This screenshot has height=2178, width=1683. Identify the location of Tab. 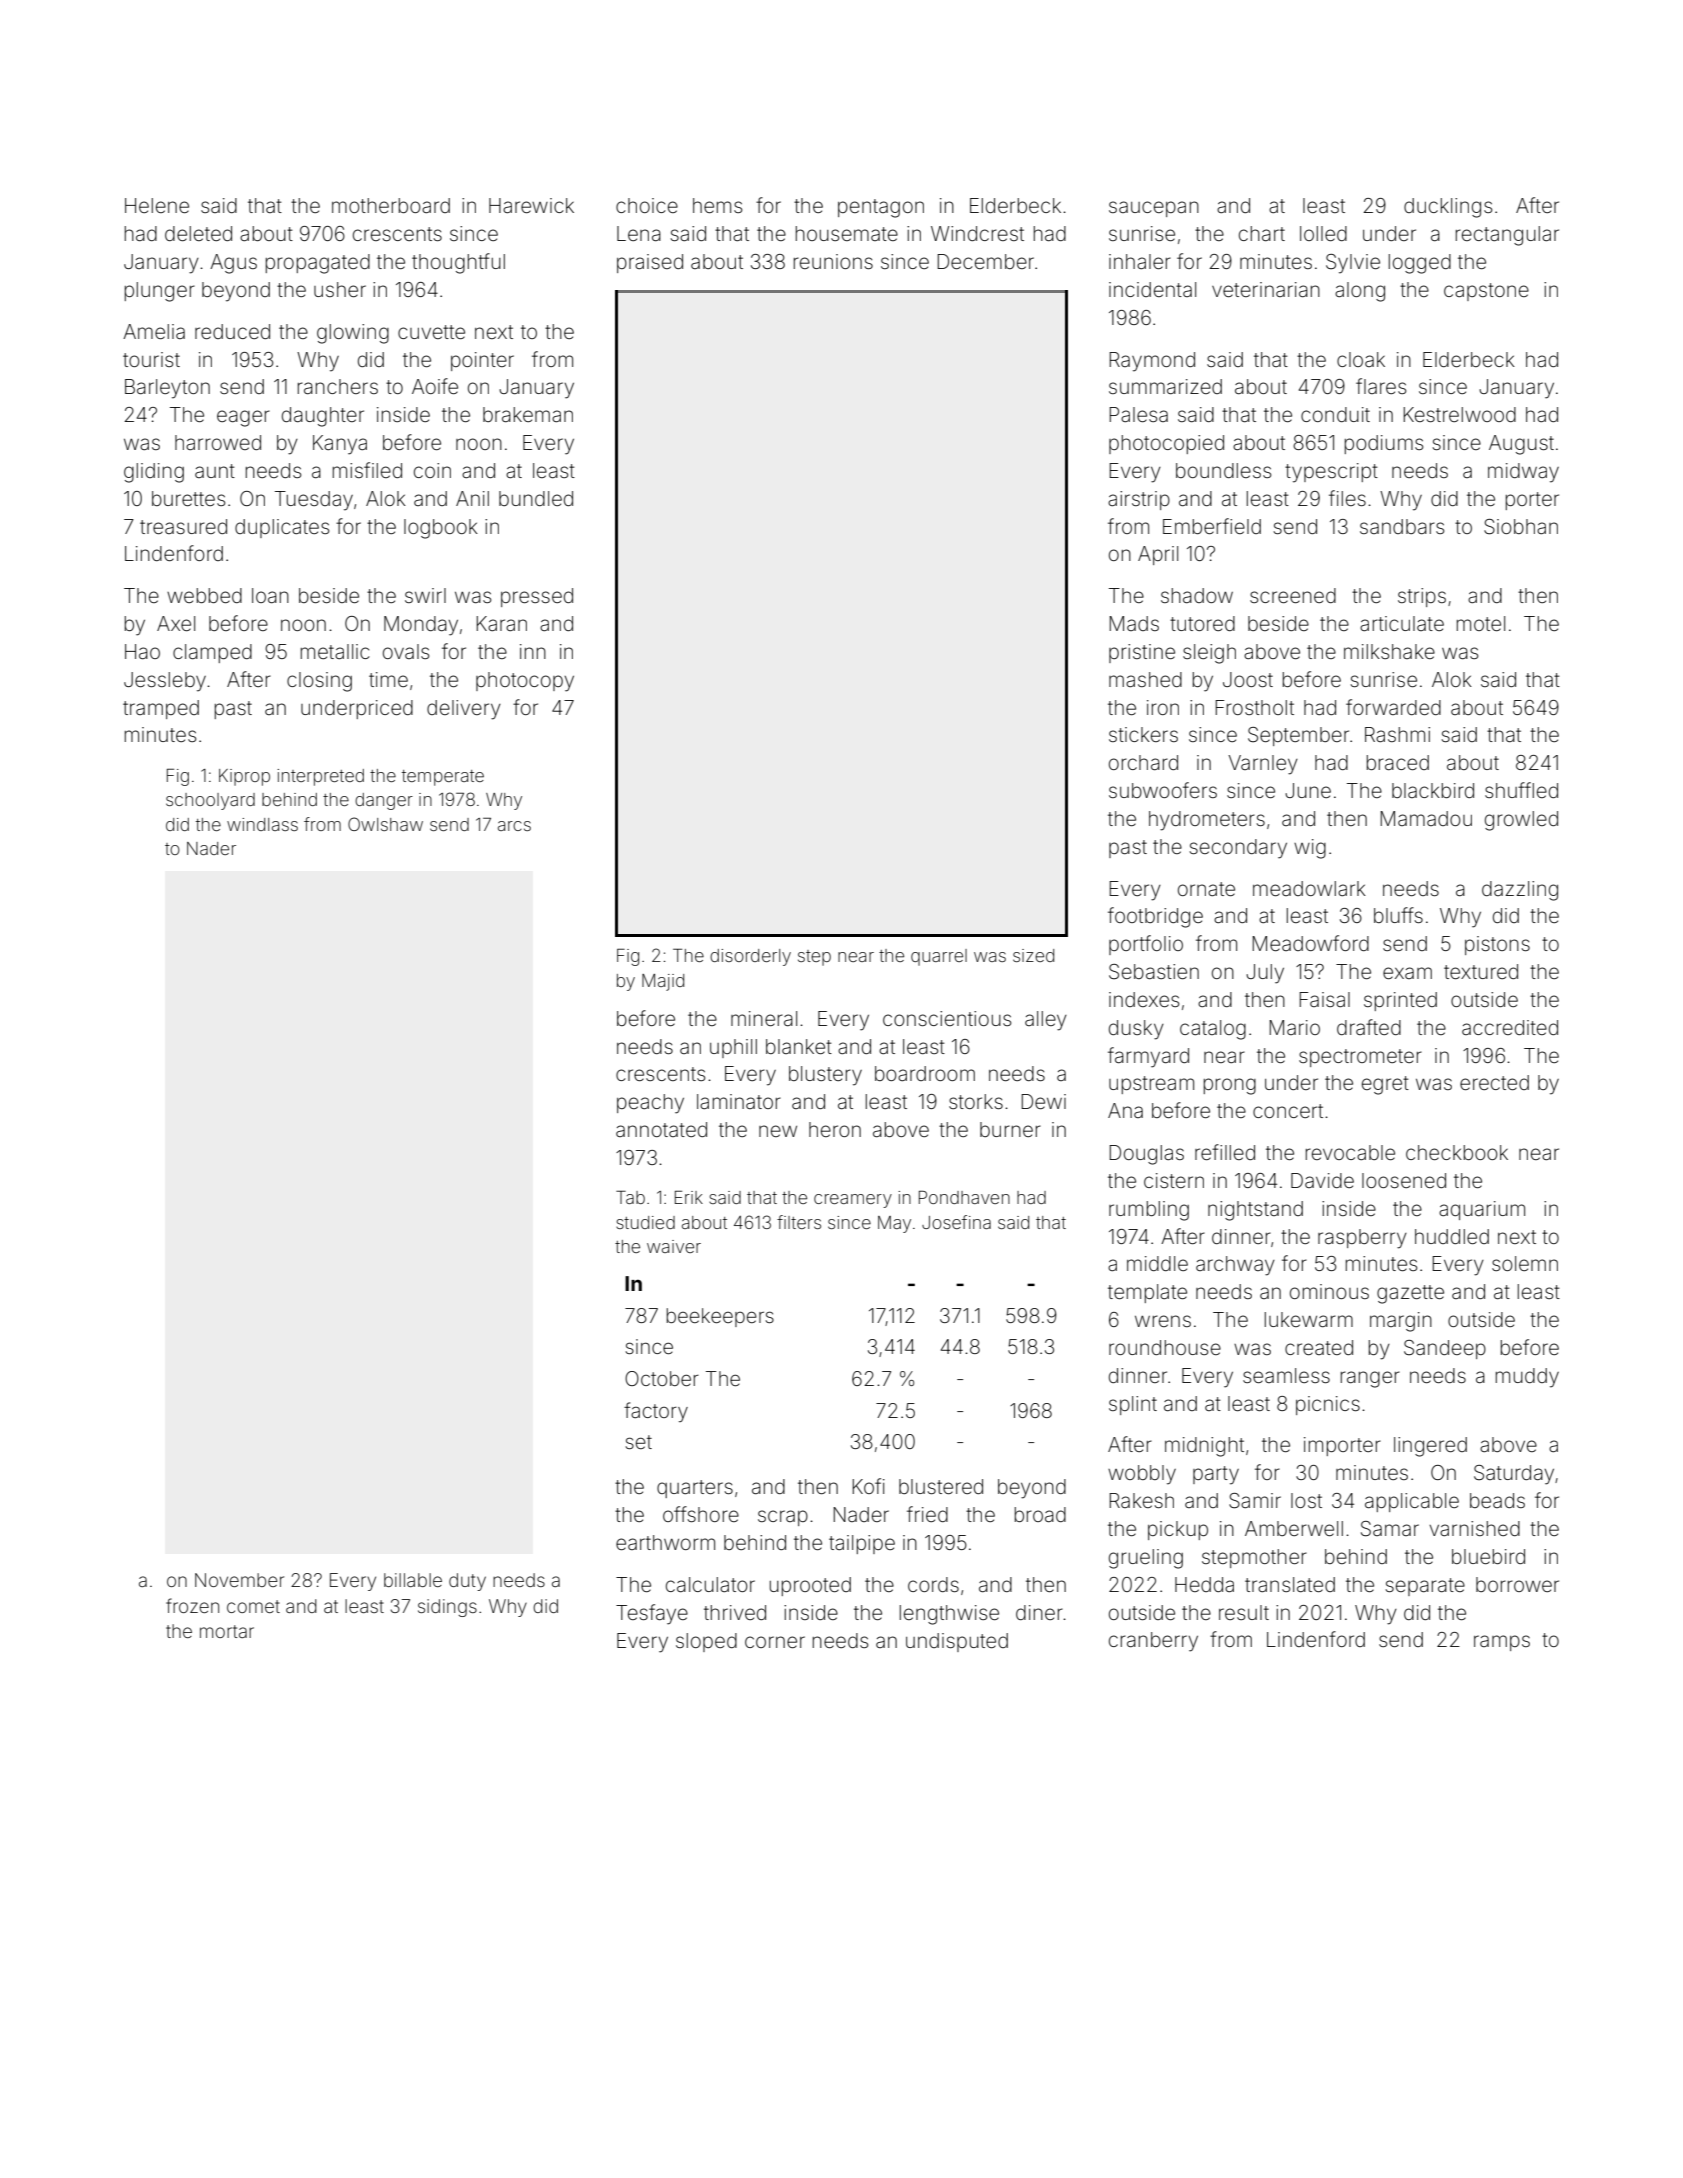
(630, 1197).
